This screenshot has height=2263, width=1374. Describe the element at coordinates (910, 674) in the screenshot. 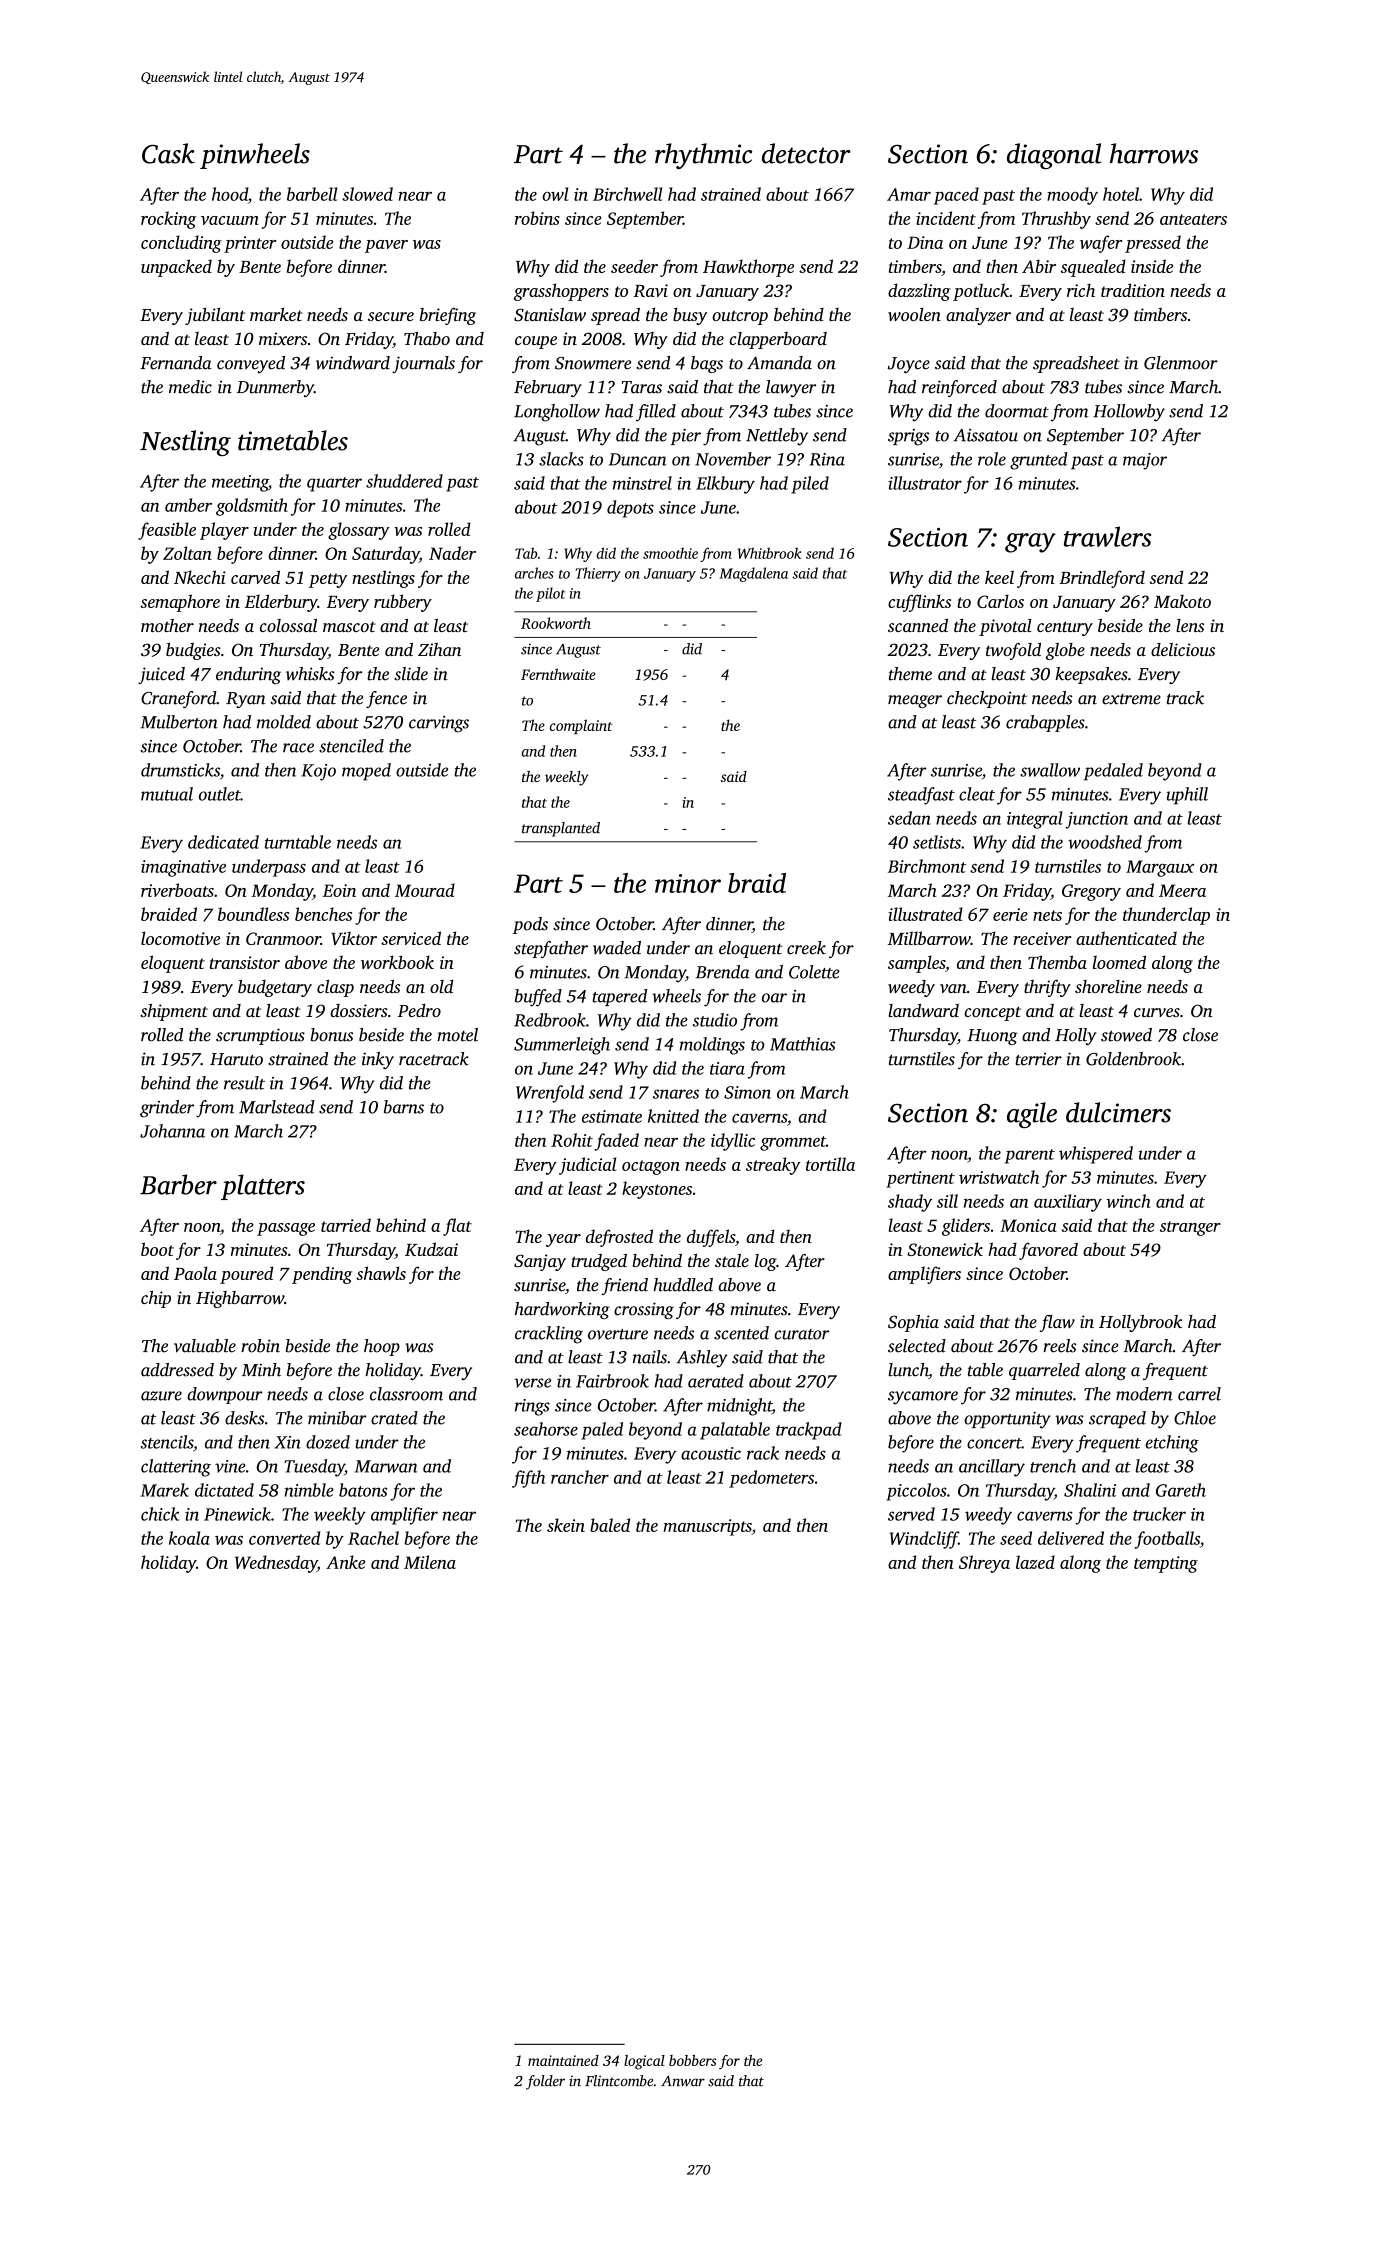

I see `theme` at that location.
